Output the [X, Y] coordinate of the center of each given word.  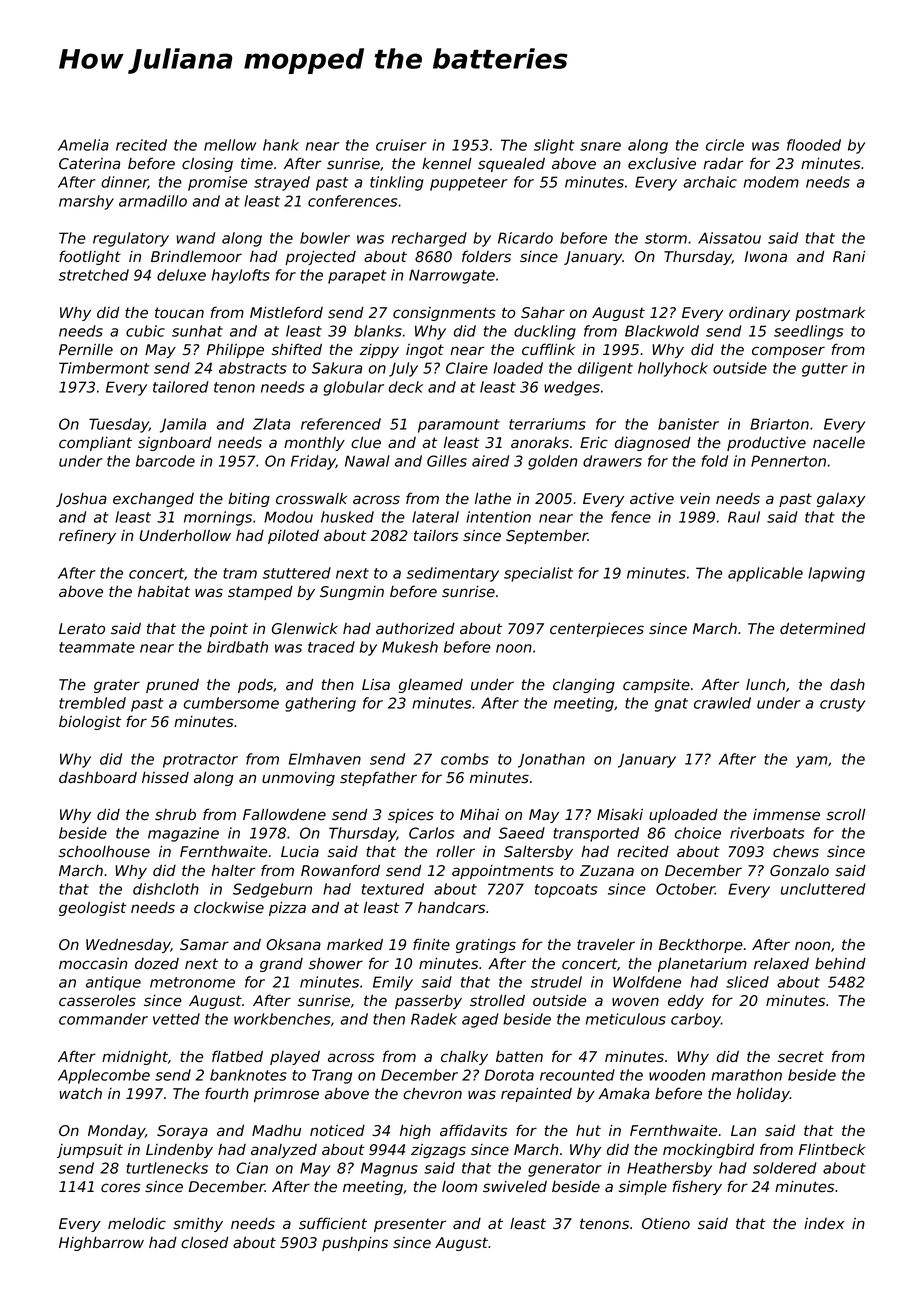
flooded [814, 145]
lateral [435, 517]
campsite [656, 686]
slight [554, 146]
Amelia [83, 145]
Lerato [82, 629]
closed [204, 1243]
